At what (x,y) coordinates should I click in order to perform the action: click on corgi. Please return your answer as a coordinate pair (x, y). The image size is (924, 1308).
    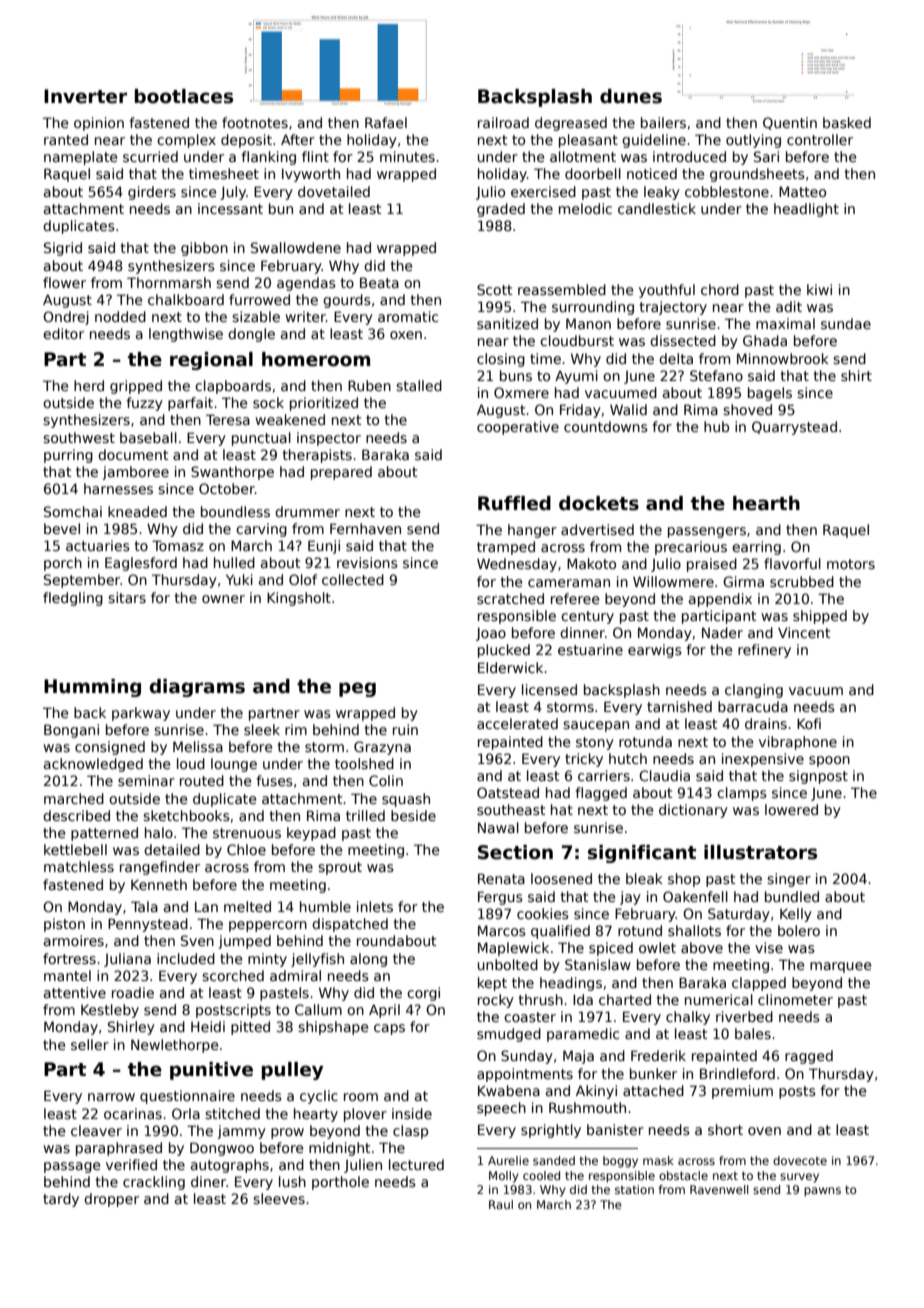
    Looking at the image, I should click on (423, 994).
